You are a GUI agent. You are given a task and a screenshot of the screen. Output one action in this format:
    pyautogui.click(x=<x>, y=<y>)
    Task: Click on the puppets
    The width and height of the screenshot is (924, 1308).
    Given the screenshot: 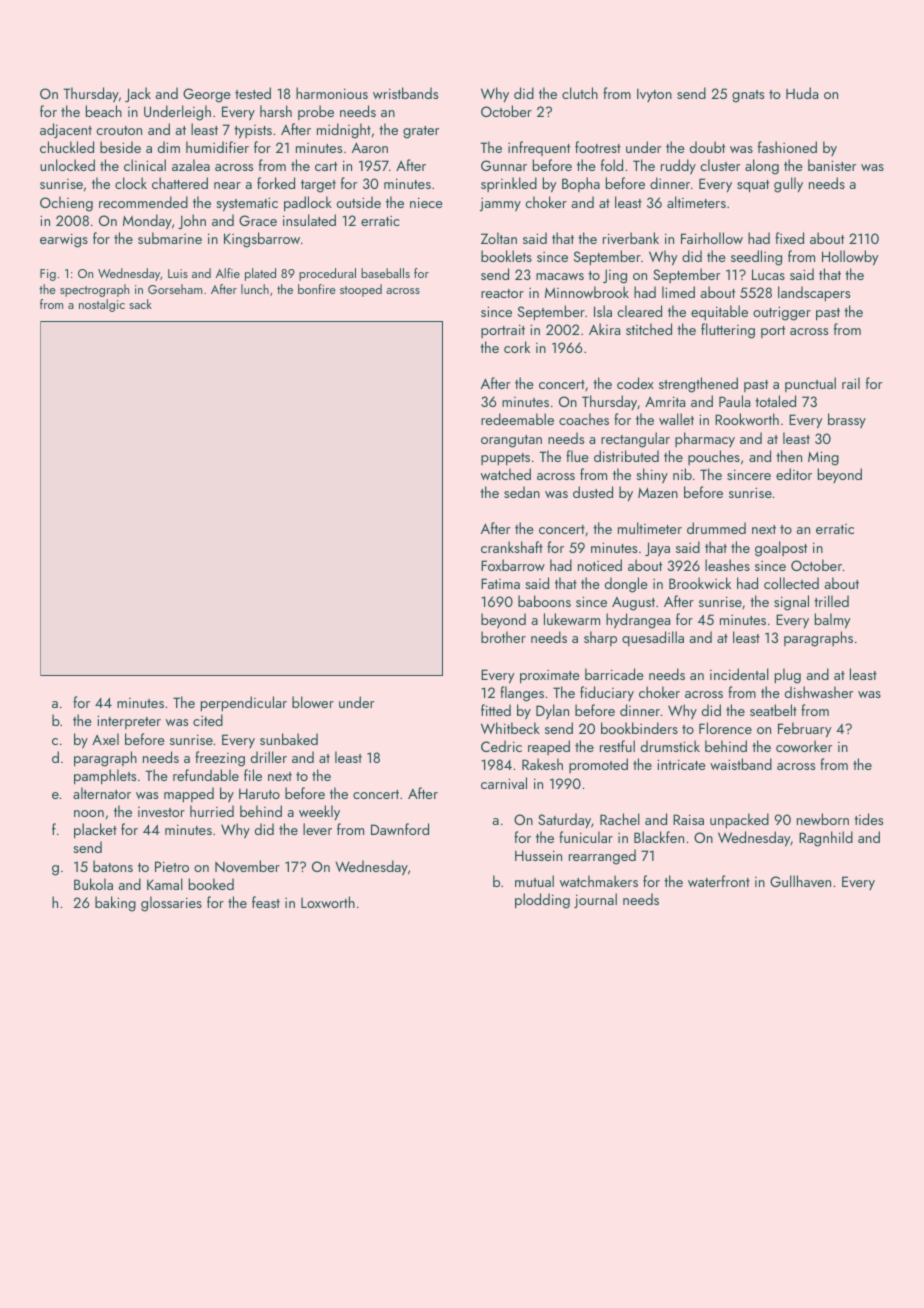 What is the action you would take?
    pyautogui.click(x=505, y=459)
